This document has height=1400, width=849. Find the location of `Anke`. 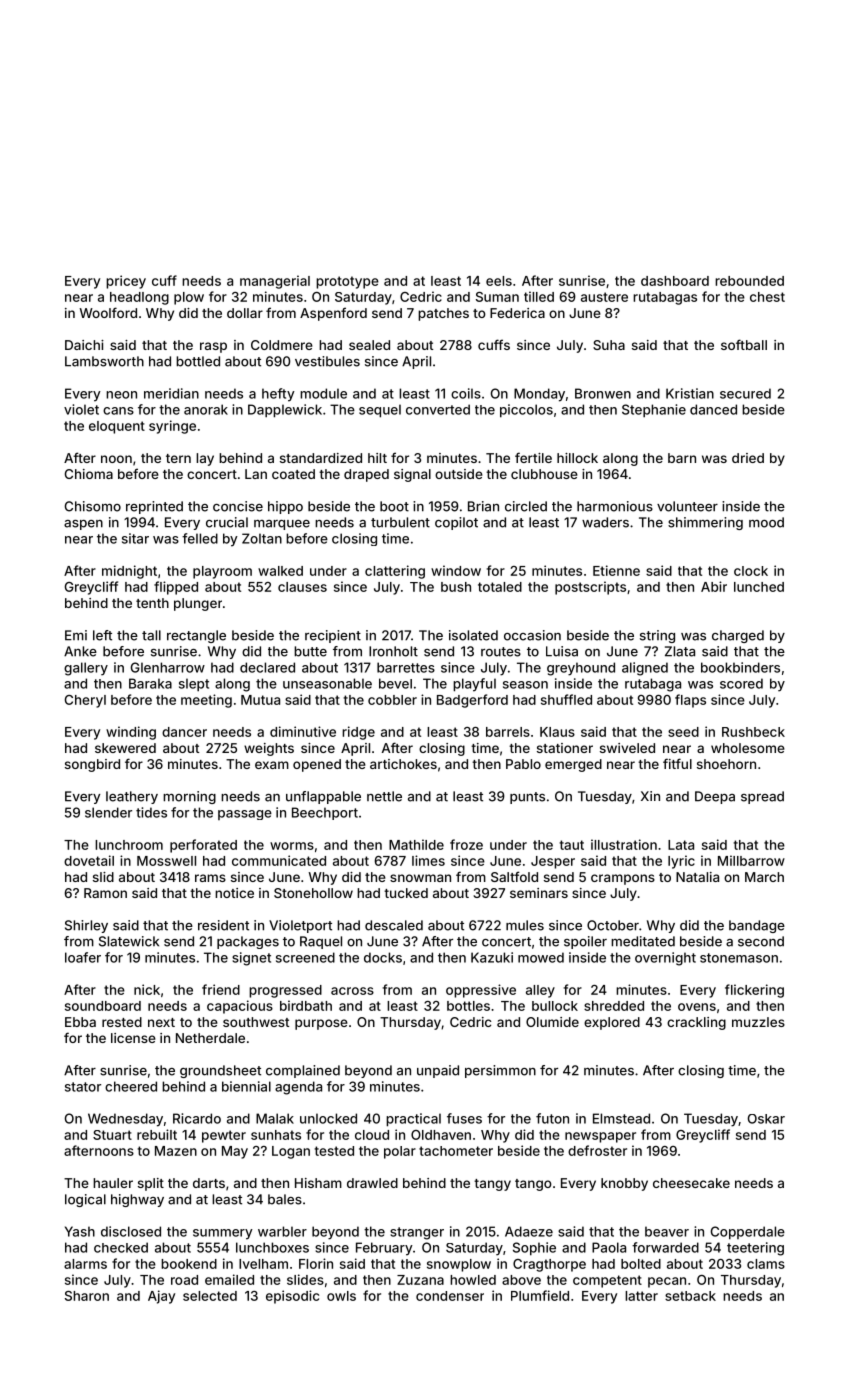

Anke is located at coordinates (80, 651).
